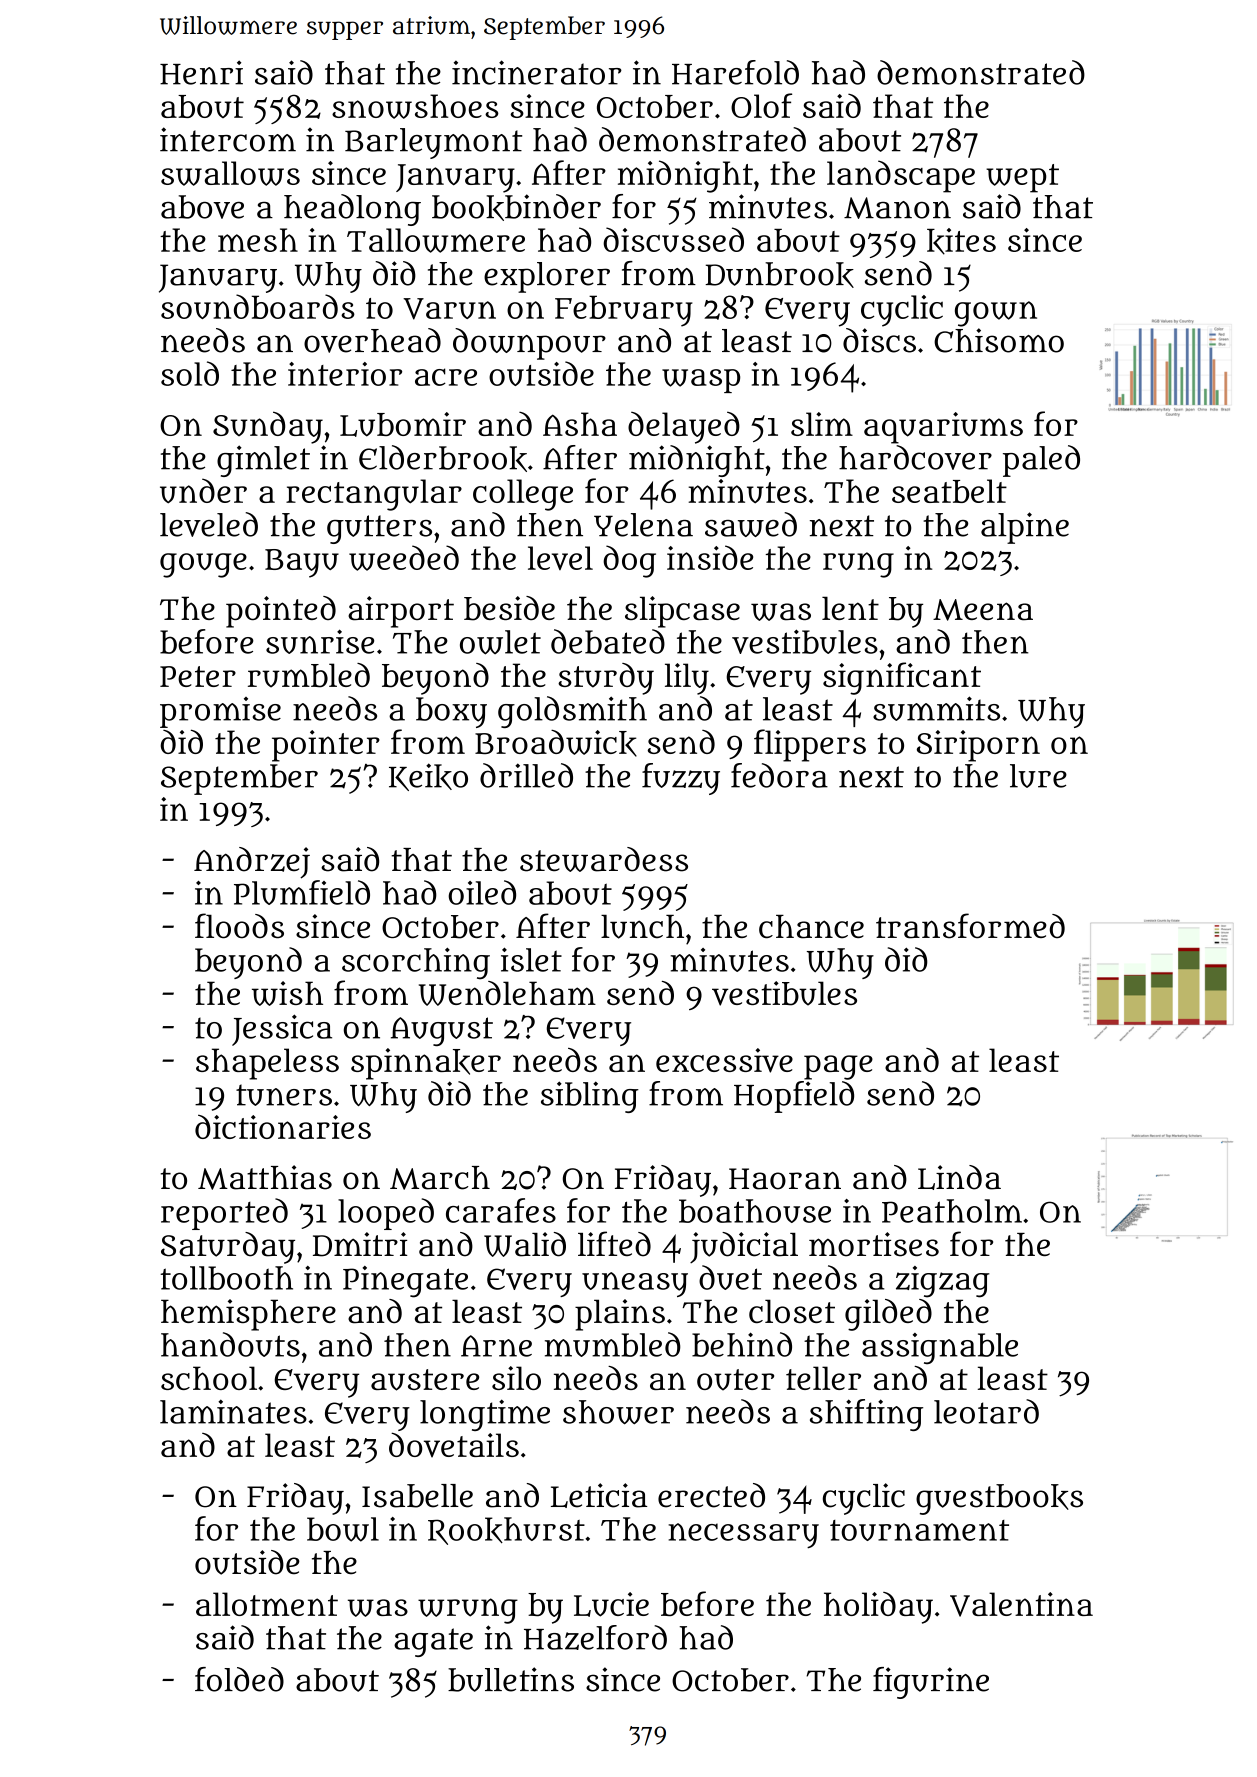 Image resolution: width=1257 pixels, height=1777 pixels. What do you see at coordinates (1022, 178) in the screenshot?
I see `wept` at bounding box center [1022, 178].
